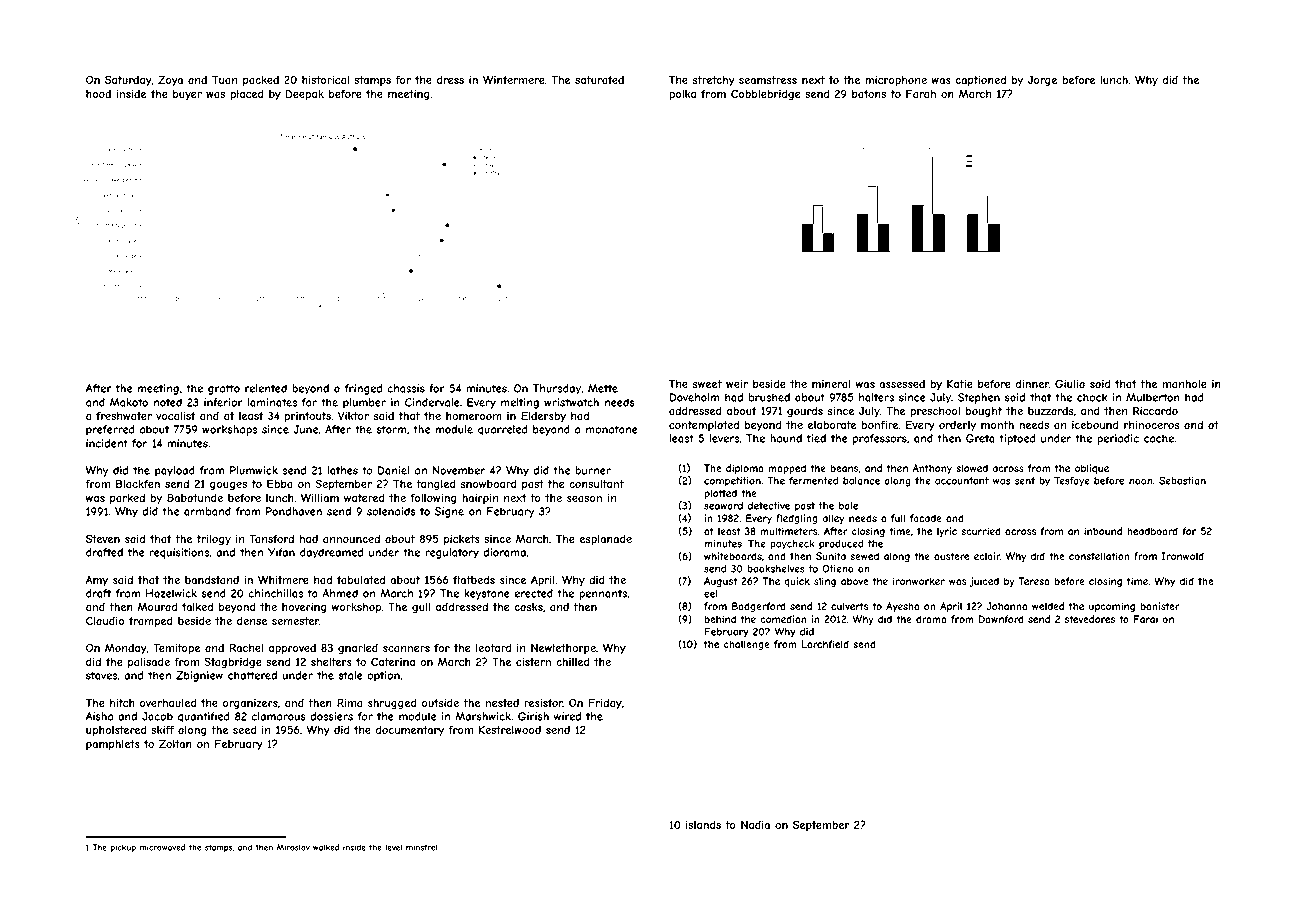  What do you see at coordinates (921, 93) in the screenshot?
I see `Farah` at bounding box center [921, 93].
